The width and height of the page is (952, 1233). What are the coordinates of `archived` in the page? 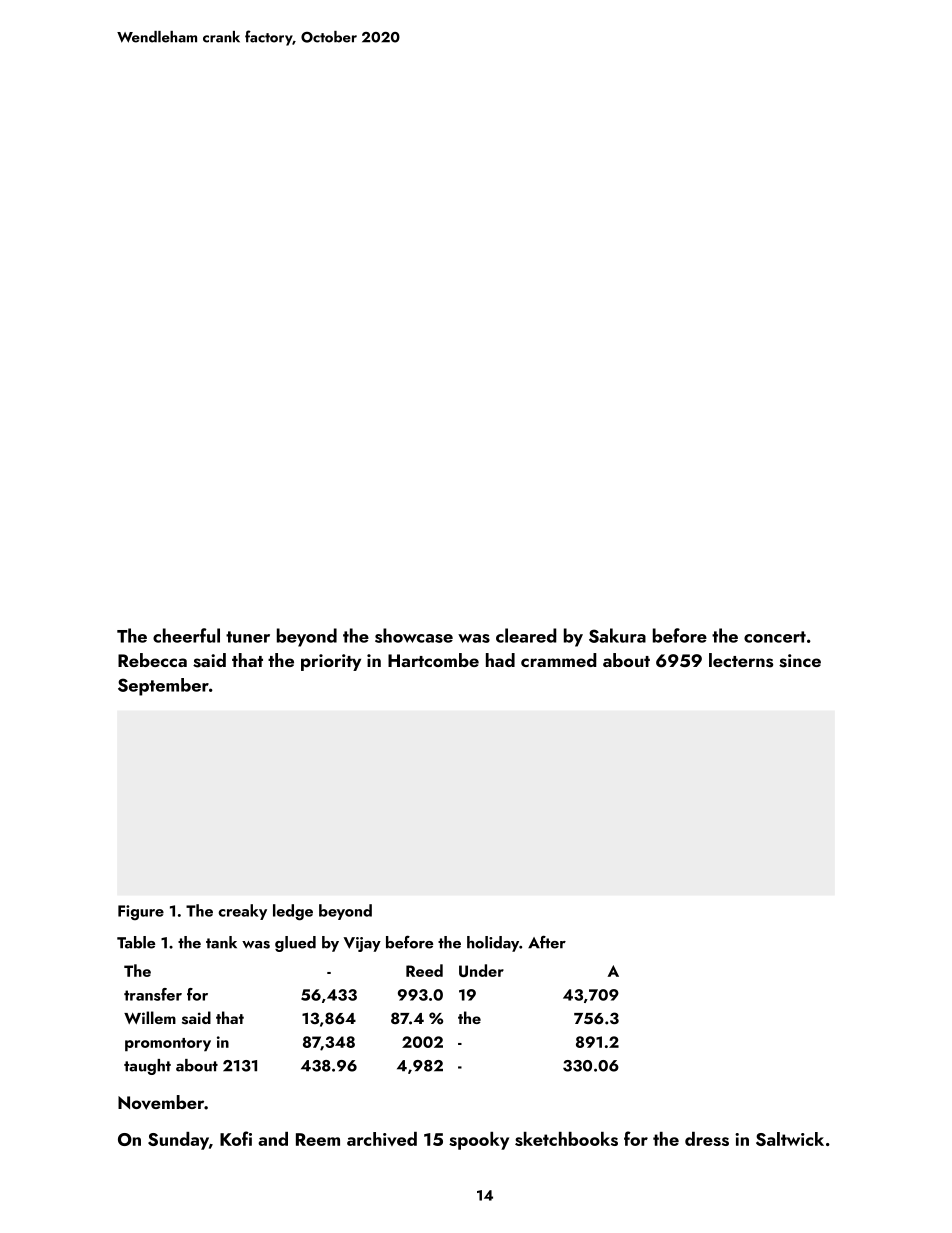 It's located at (382, 1139).
